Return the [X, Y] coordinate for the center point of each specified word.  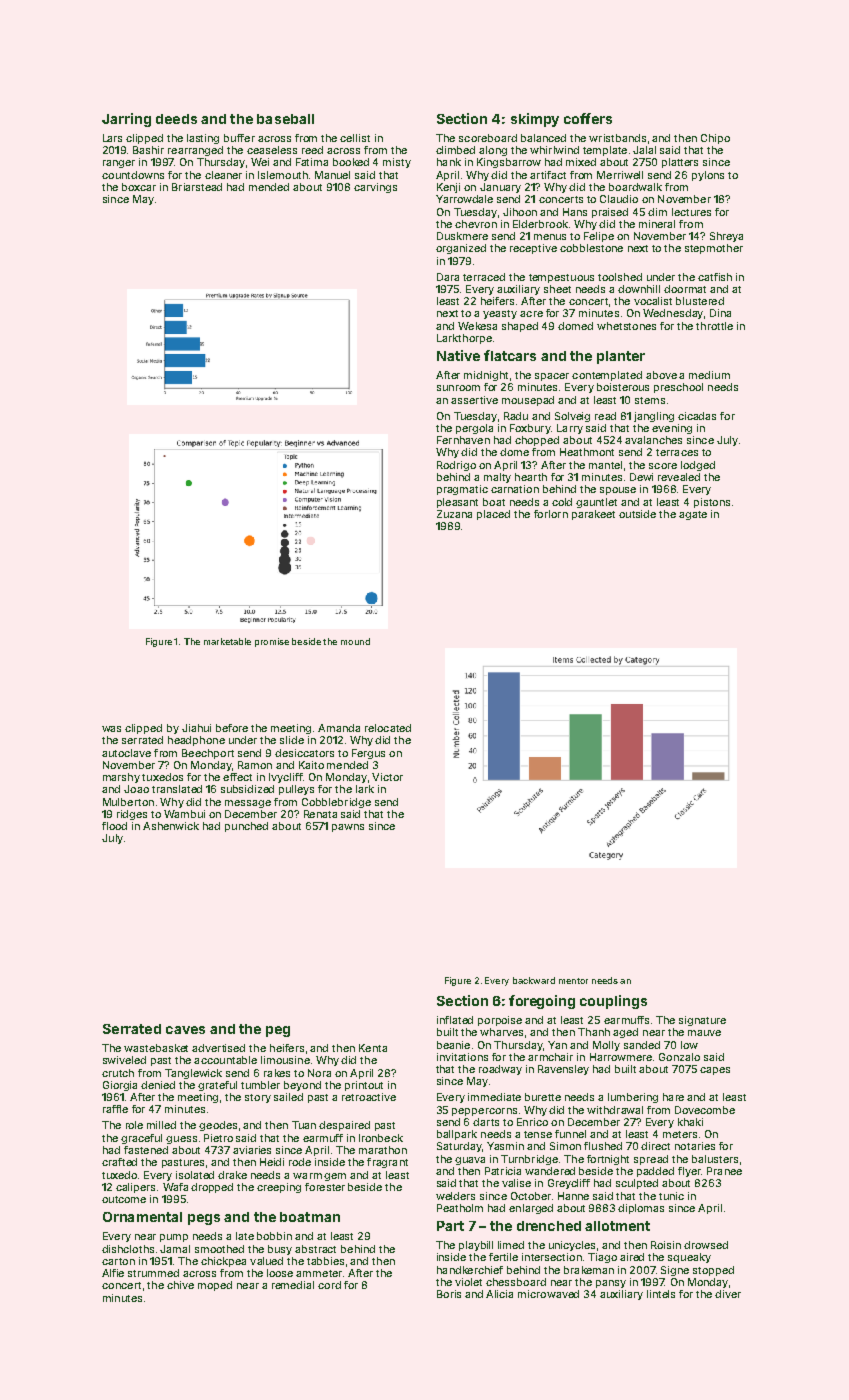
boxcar [139, 187]
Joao [136, 789]
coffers [588, 118]
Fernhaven [463, 440]
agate [693, 515]
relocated [388, 728]
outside [637, 514]
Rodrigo [456, 466]
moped [215, 1286]
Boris [449, 1294]
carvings [375, 188]
